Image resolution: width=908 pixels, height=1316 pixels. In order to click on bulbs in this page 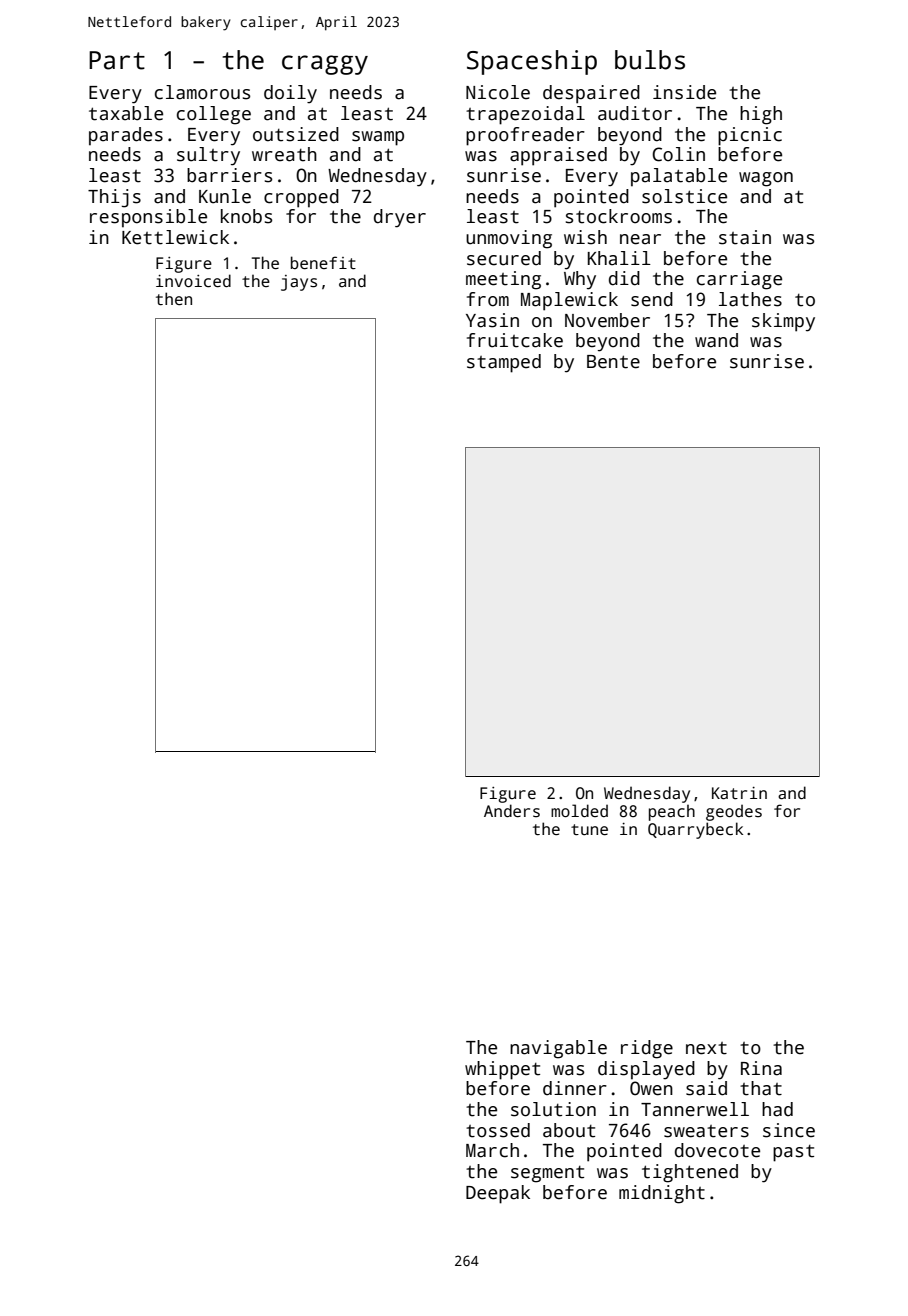, I will do `click(650, 60)`.
